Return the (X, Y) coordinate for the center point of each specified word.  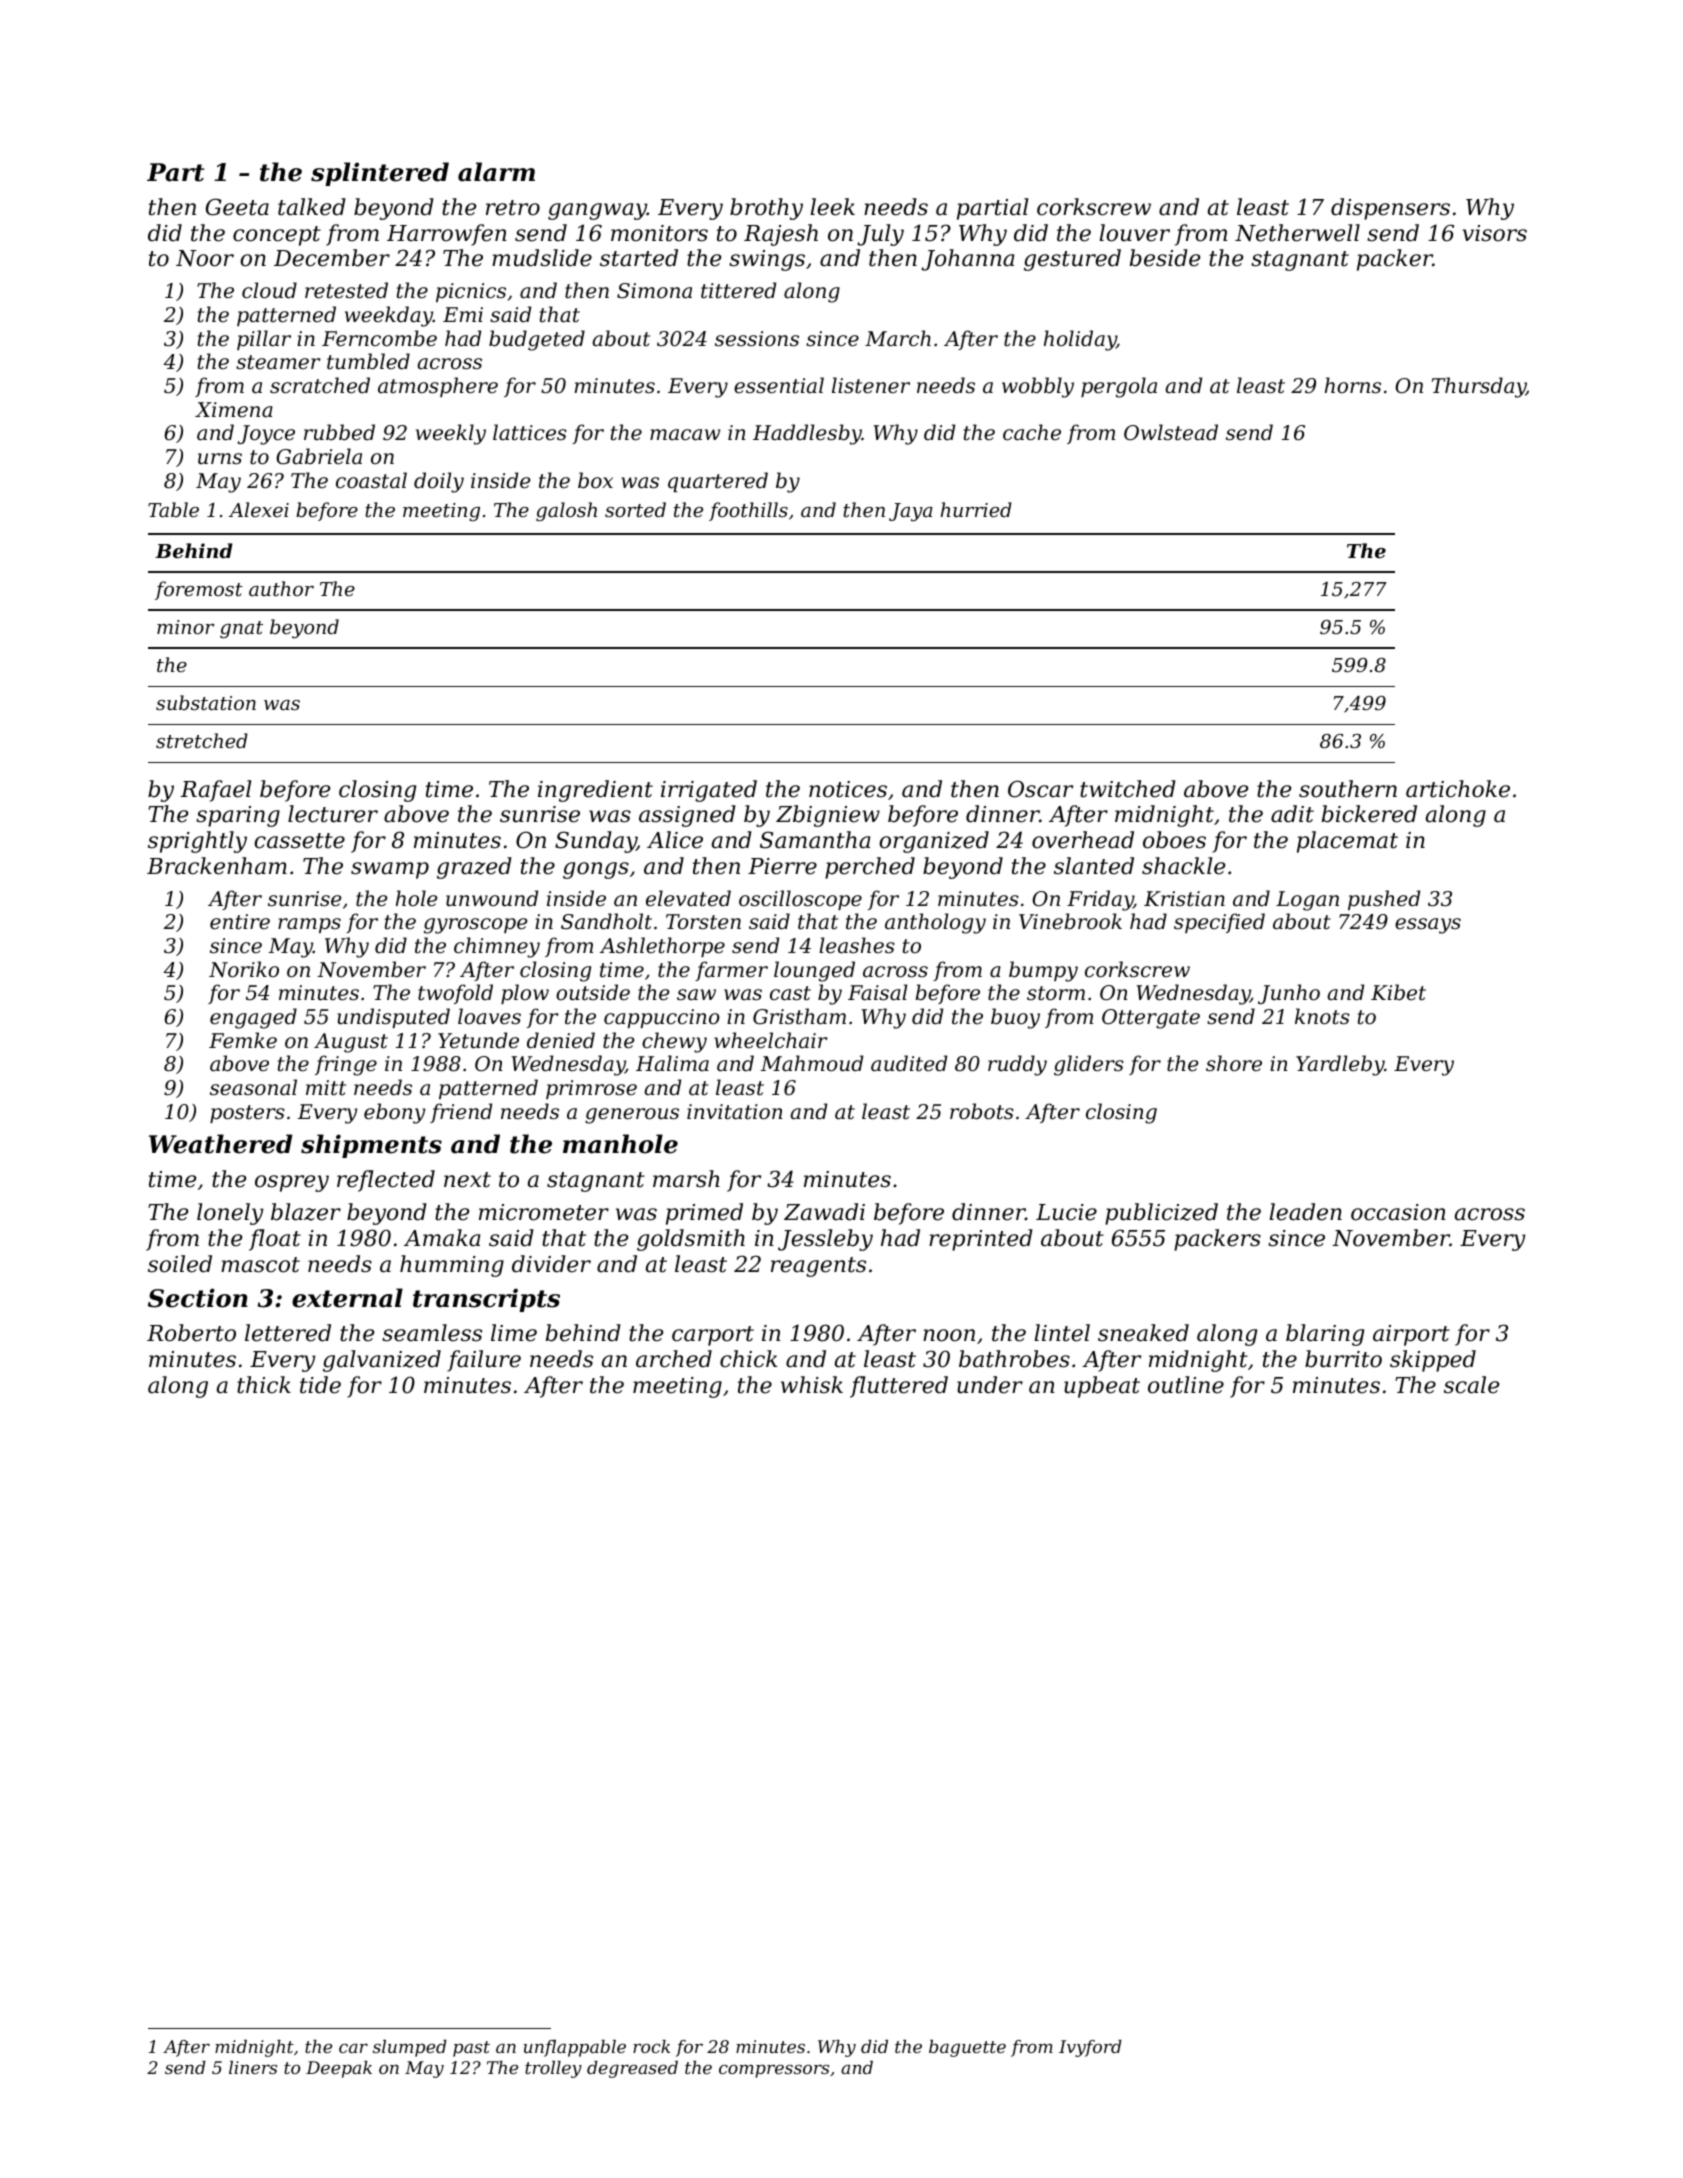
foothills (748, 511)
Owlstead (1171, 432)
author (281, 588)
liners (253, 2067)
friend (461, 1113)
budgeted (537, 340)
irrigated (709, 791)
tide (320, 1385)
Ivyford (1090, 2048)
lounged (814, 971)
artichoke (1458, 789)
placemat (1347, 842)
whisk (812, 1385)
